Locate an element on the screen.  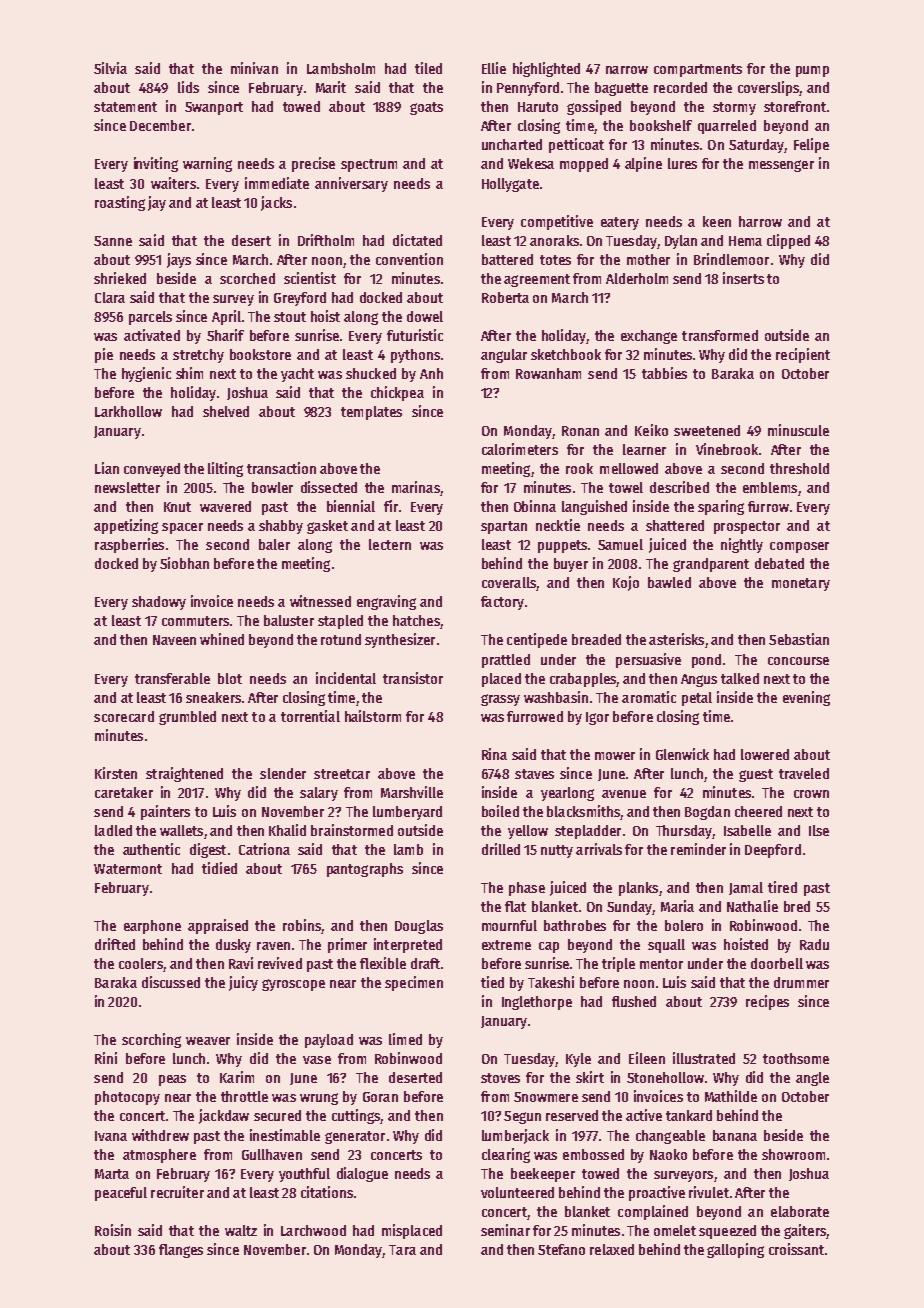
changeable is located at coordinates (670, 1137).
